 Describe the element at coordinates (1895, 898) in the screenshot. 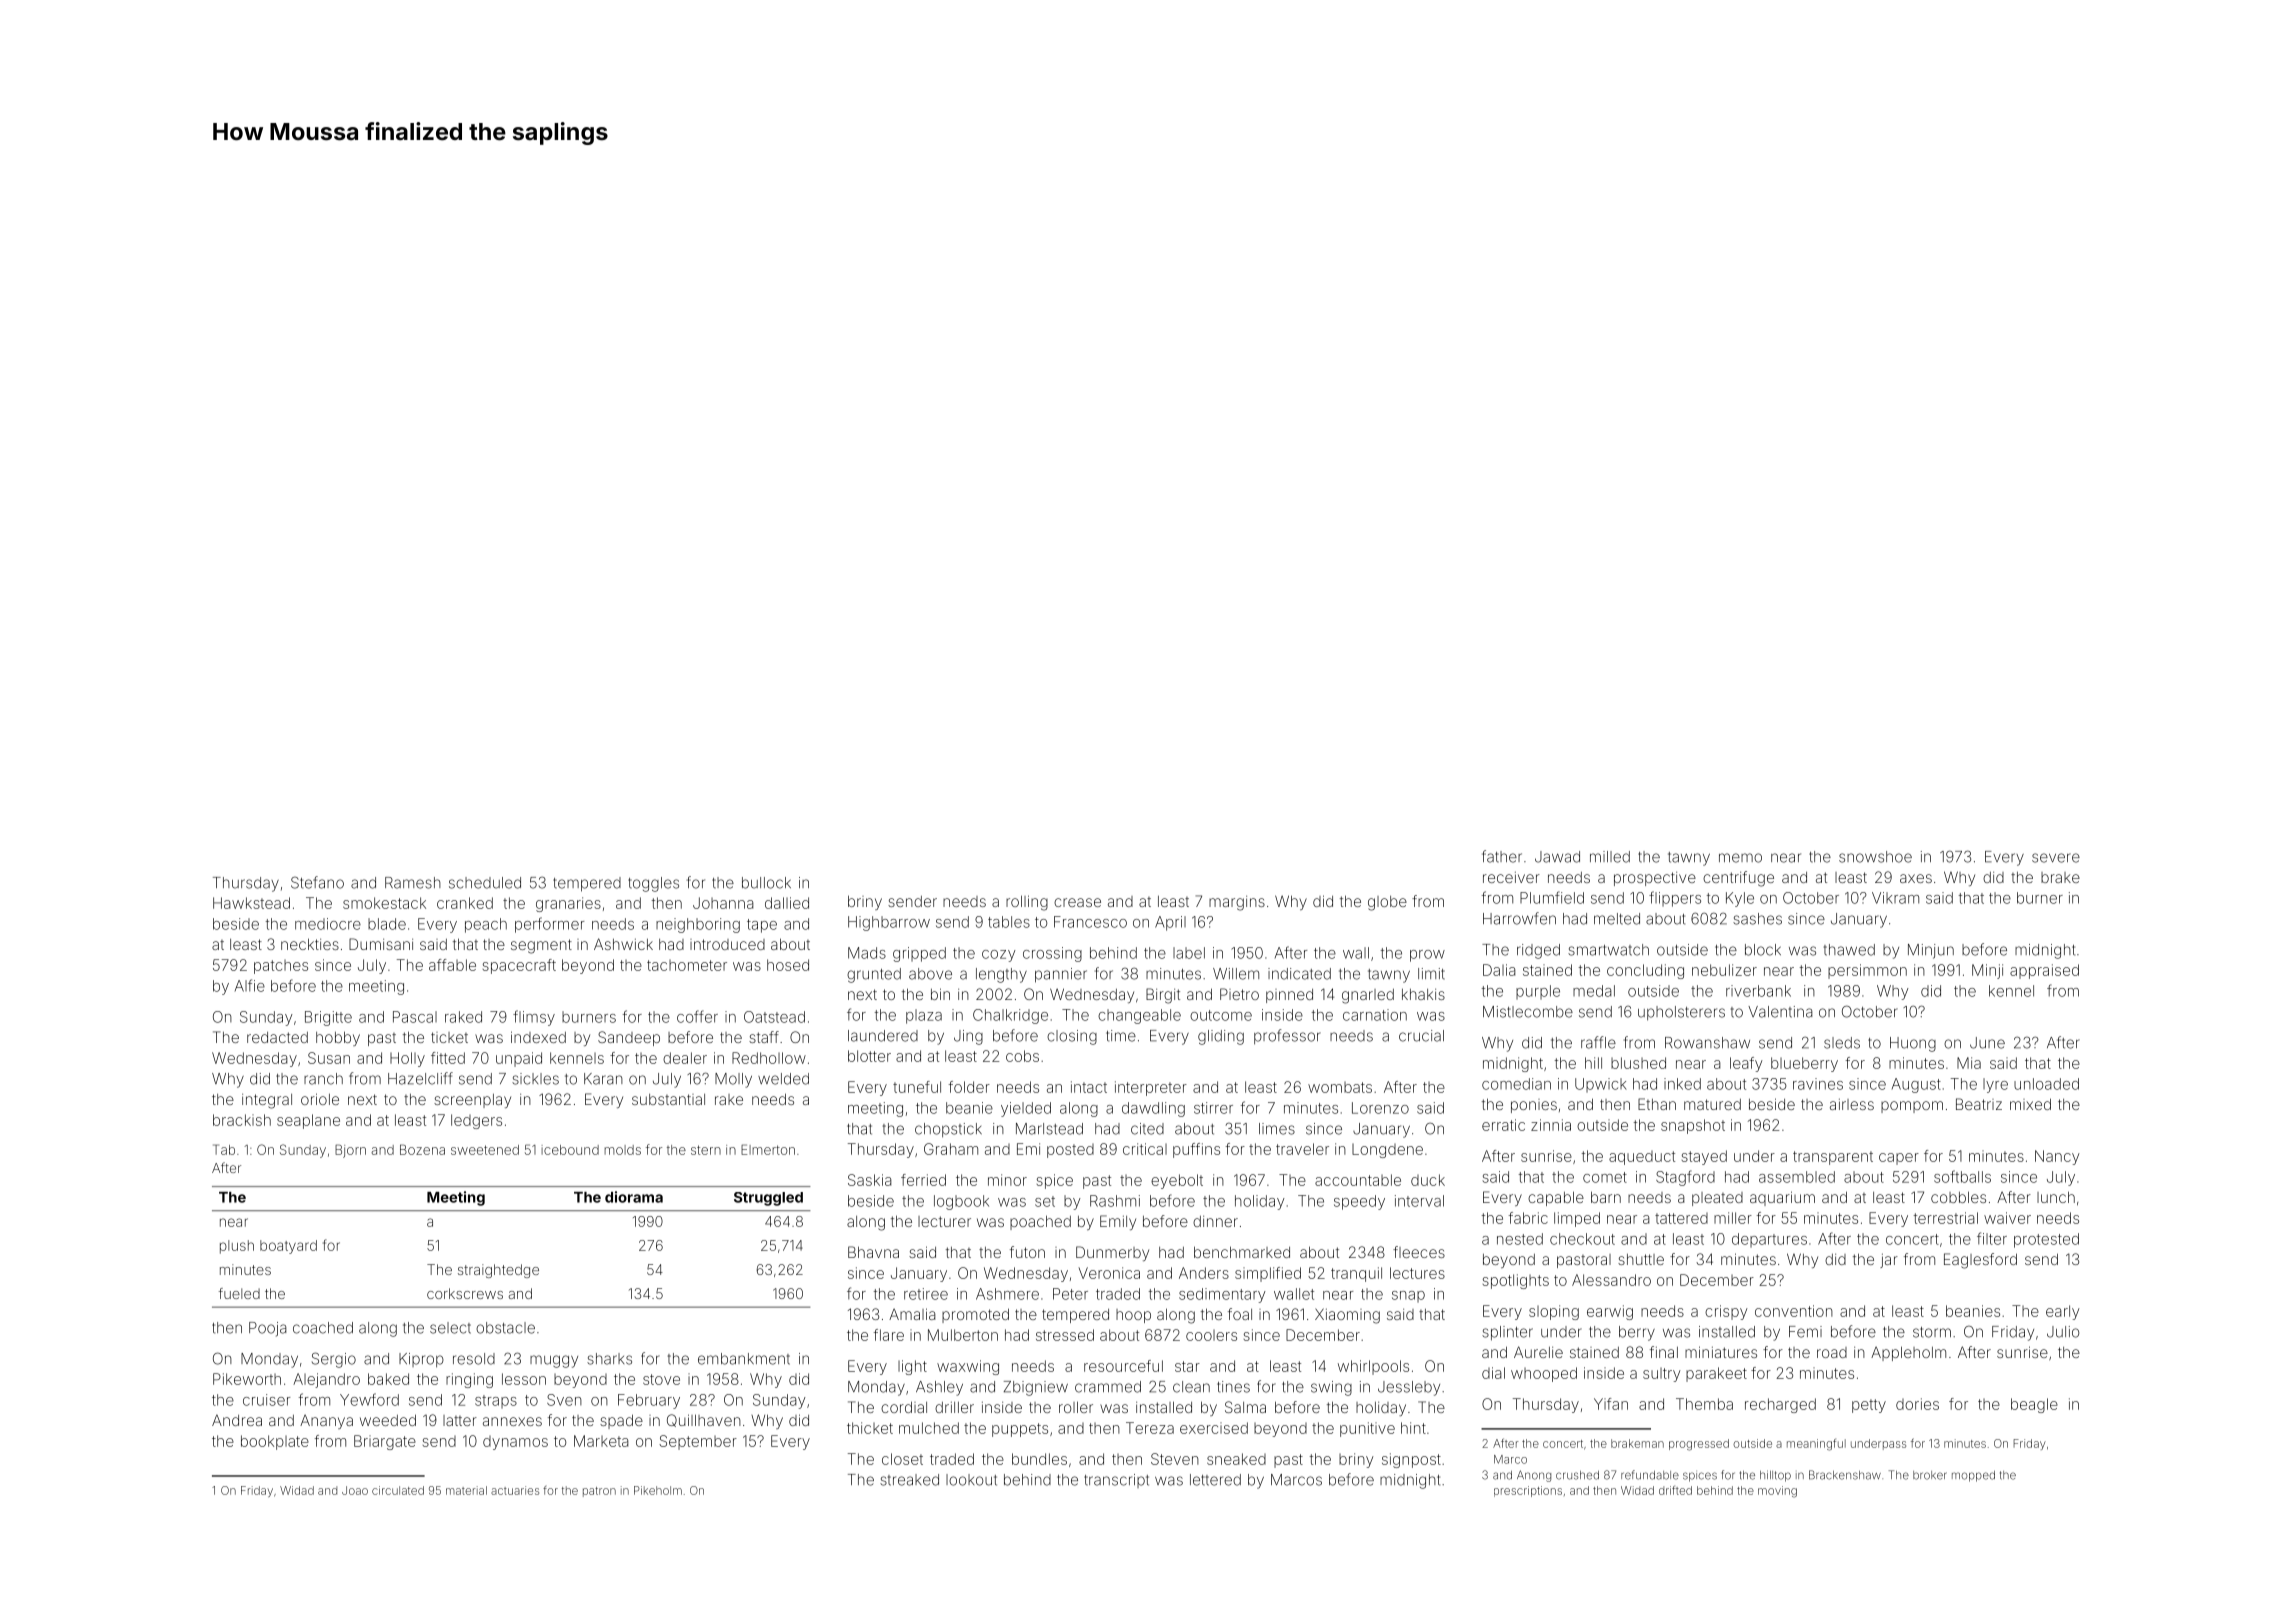

I see `Vikram` at that location.
